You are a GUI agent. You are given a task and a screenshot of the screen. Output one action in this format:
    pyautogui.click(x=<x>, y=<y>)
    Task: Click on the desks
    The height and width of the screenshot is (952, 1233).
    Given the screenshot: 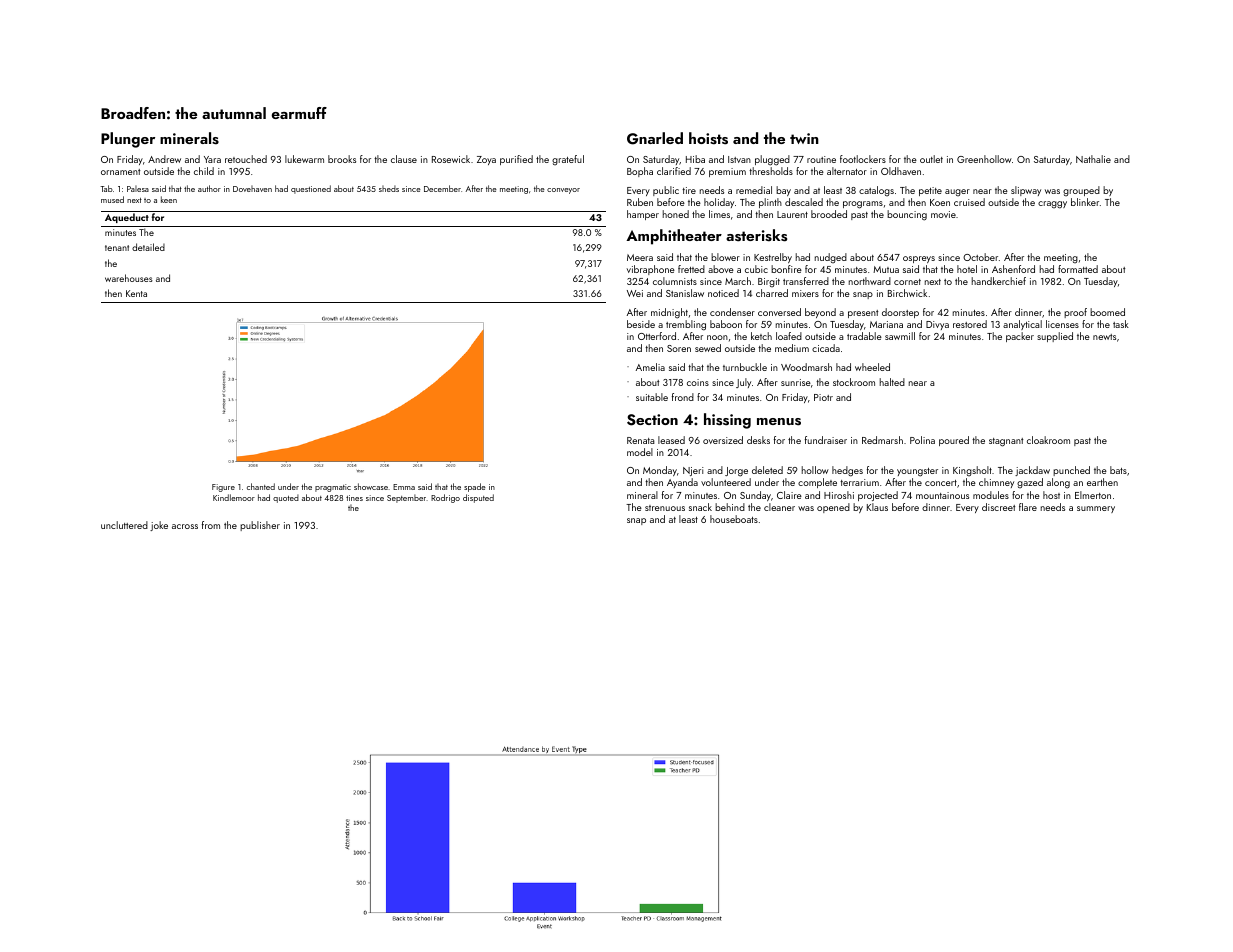 What is the action you would take?
    pyautogui.click(x=758, y=440)
